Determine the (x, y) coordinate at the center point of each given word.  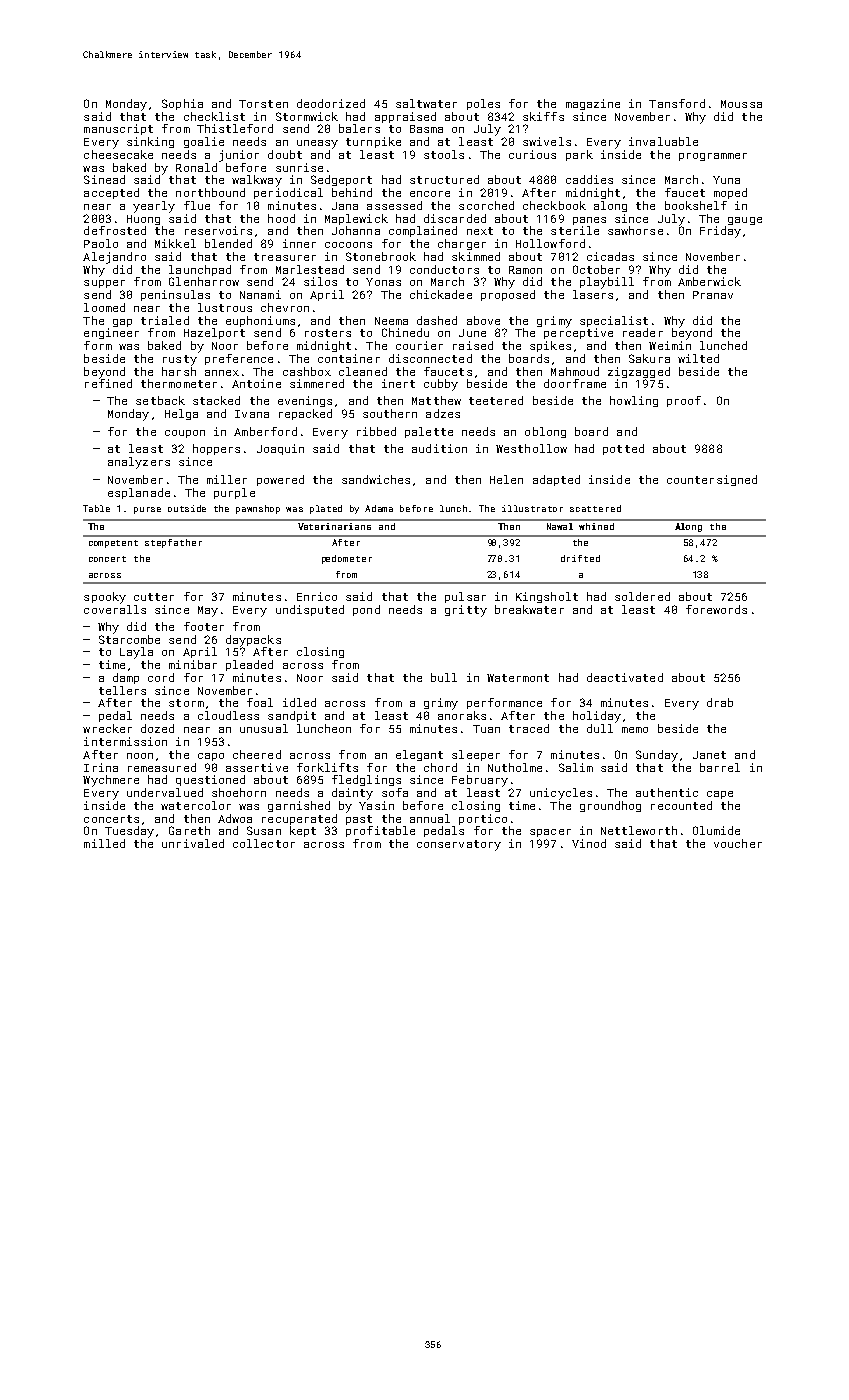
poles (483, 104)
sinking (150, 142)
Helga (181, 414)
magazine (593, 104)
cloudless (228, 715)
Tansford (677, 103)
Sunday (657, 756)
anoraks (462, 715)
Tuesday (129, 832)
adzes (443, 413)
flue (197, 205)
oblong (545, 432)
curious (532, 154)
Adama (379, 508)
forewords (716, 609)
